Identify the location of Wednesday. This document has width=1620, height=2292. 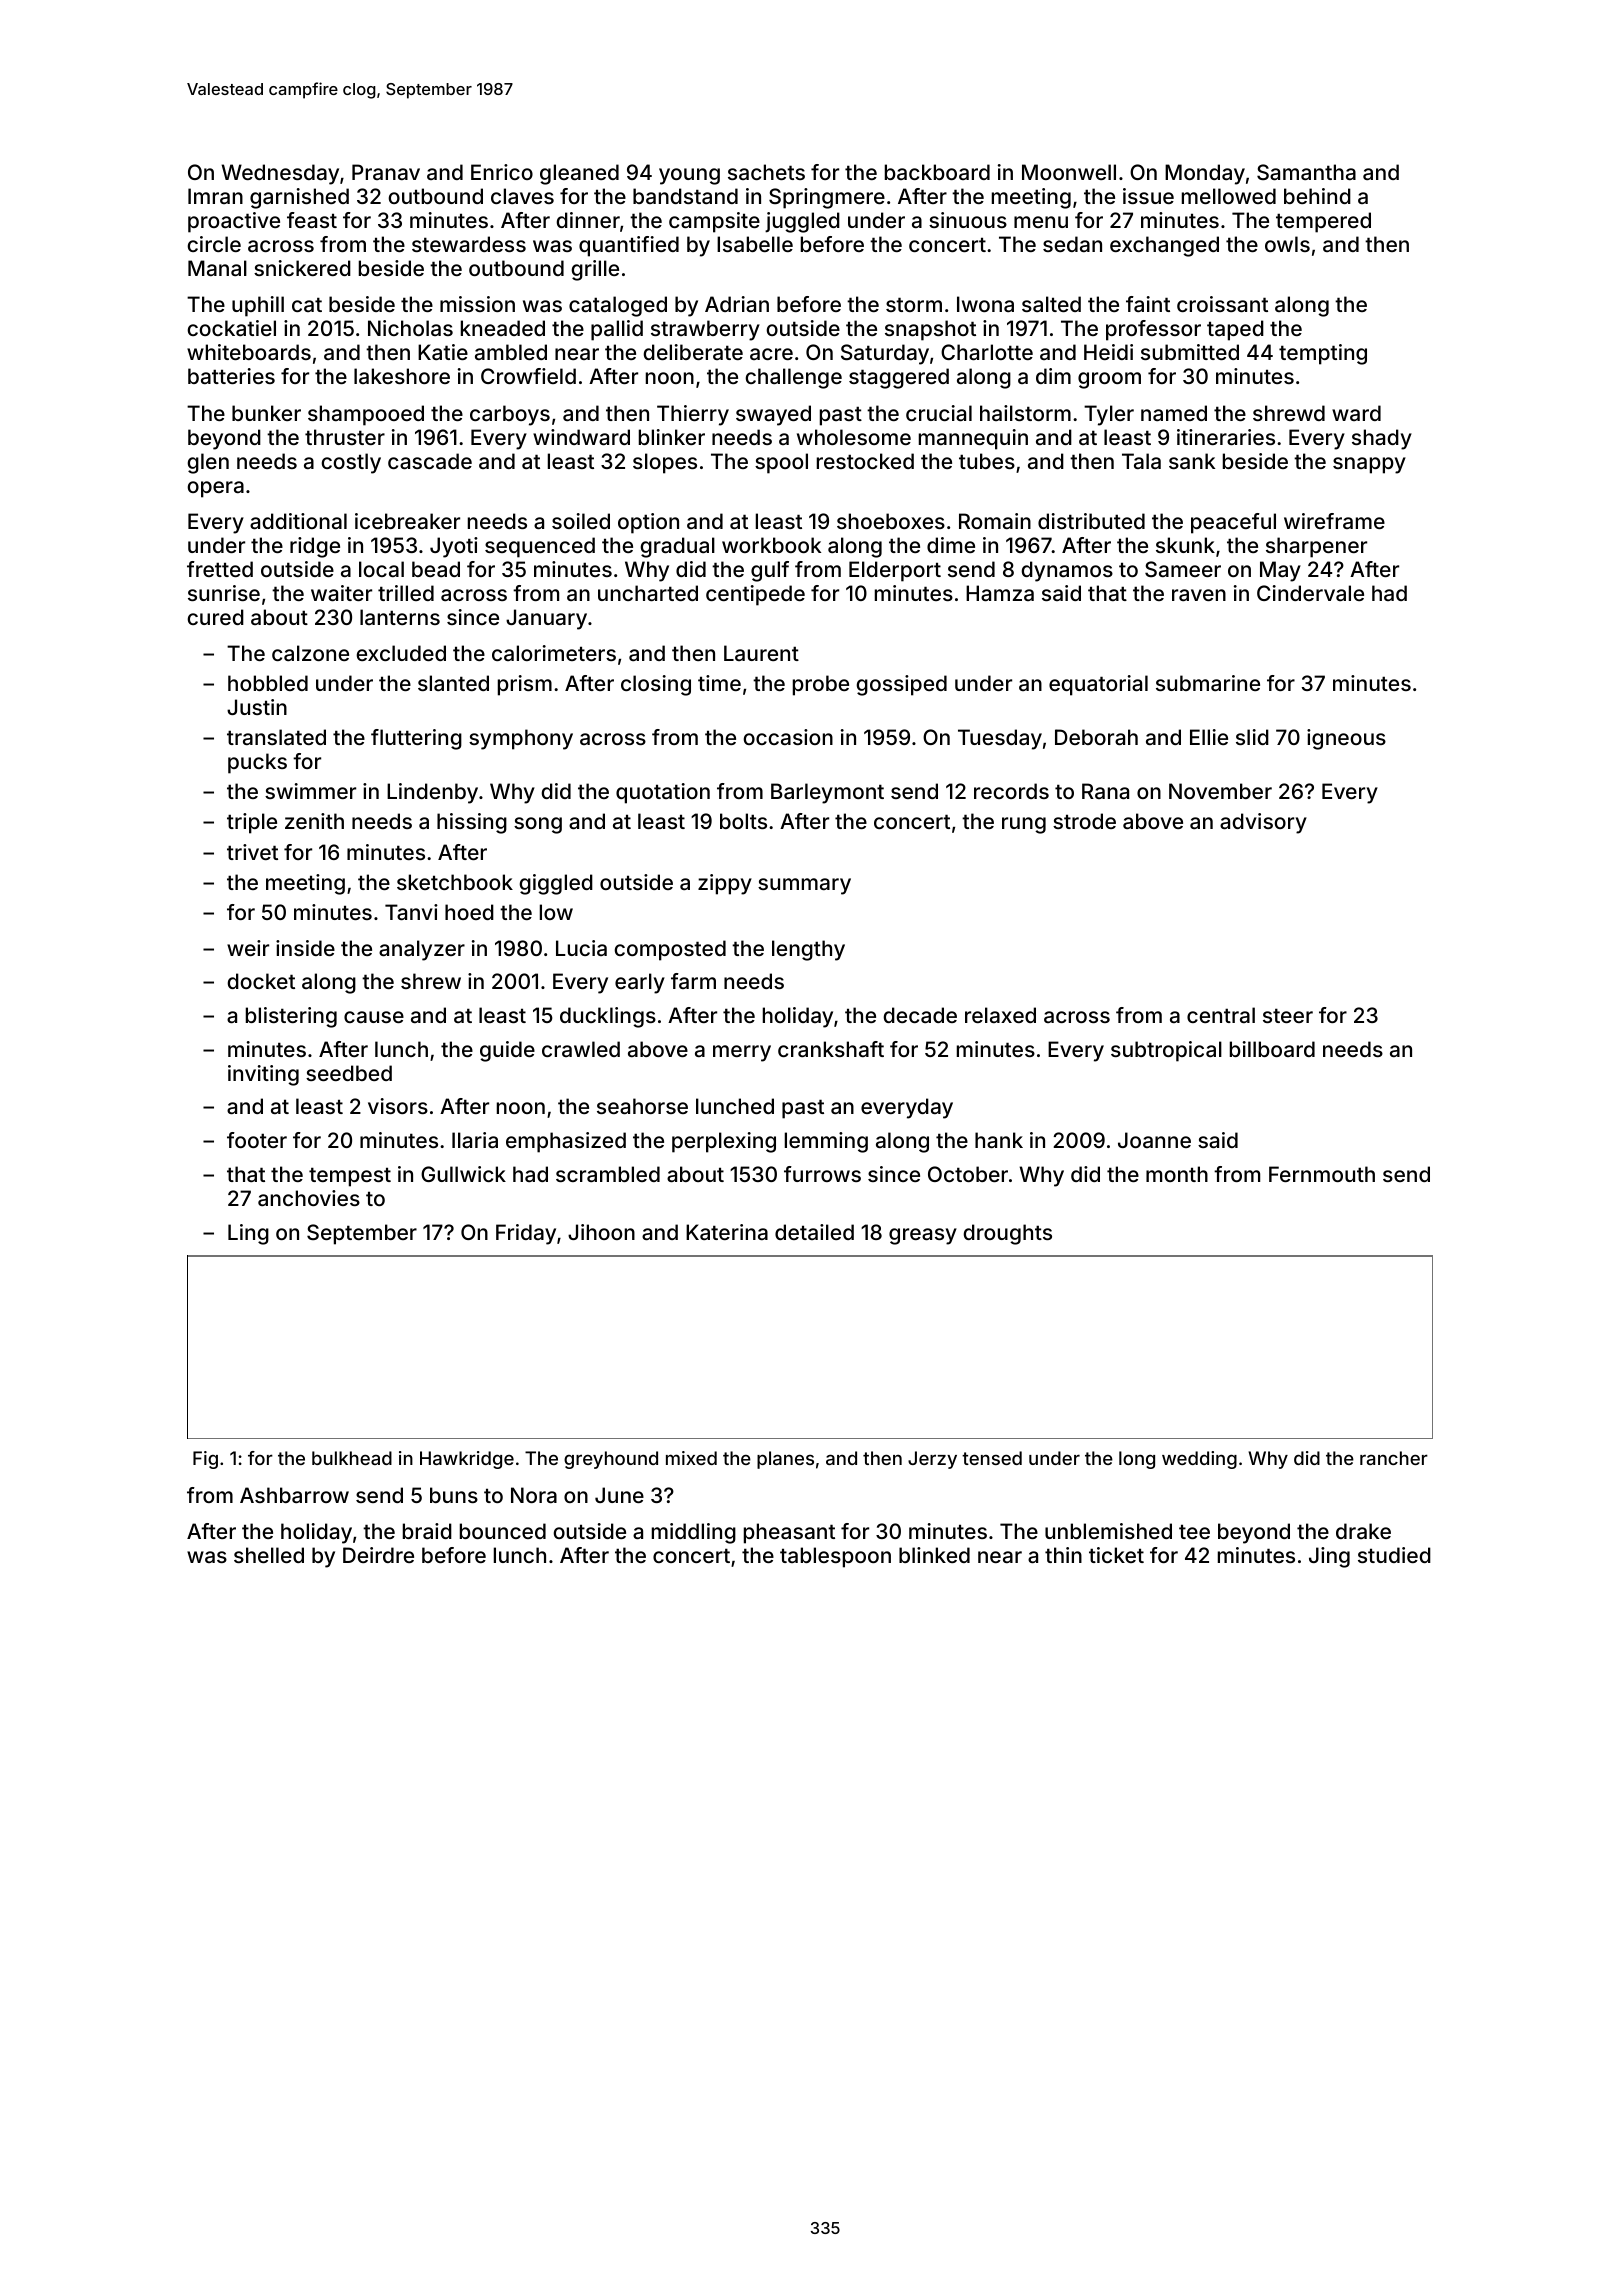
(280, 174).
